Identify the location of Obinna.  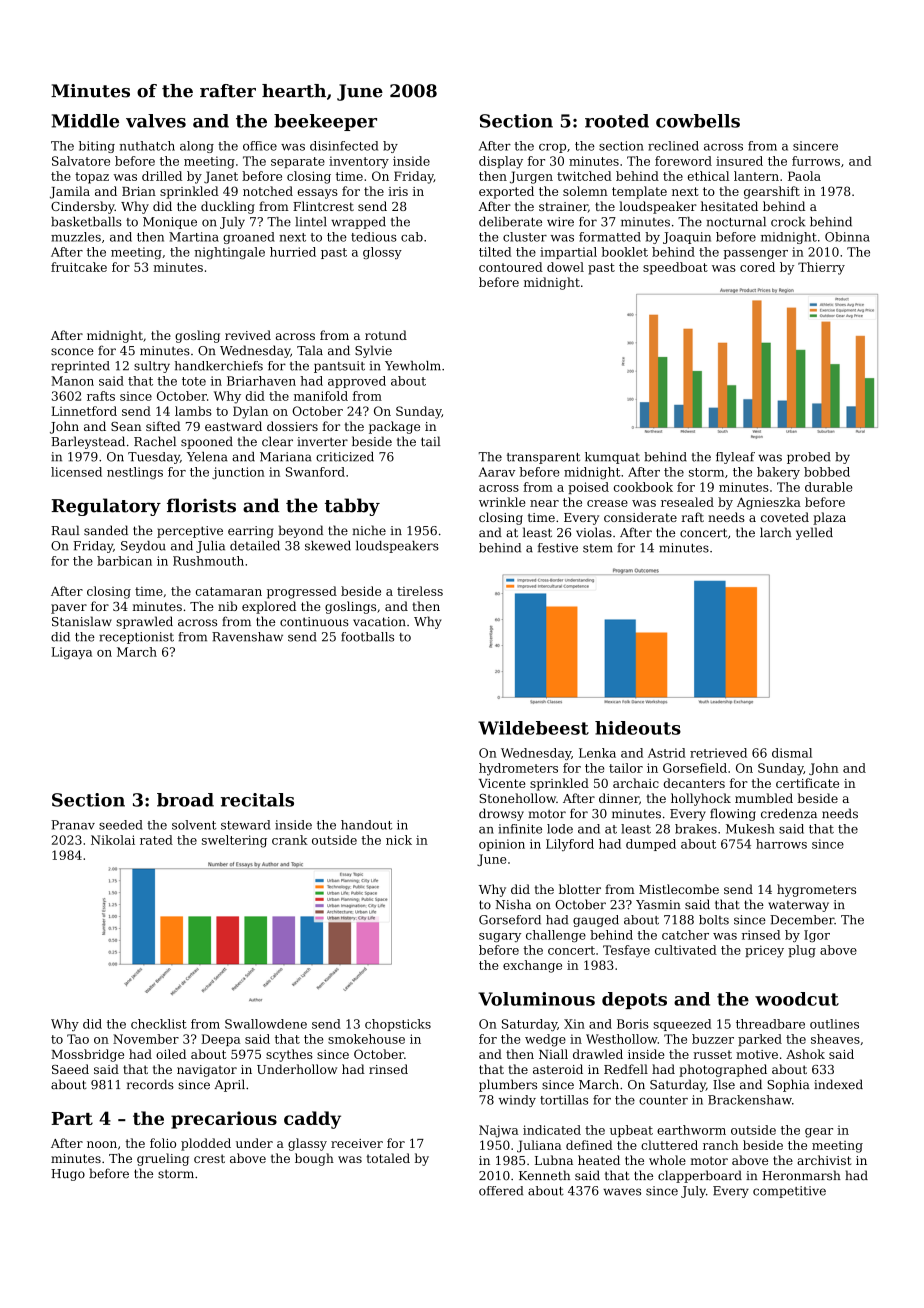
(847, 237).
